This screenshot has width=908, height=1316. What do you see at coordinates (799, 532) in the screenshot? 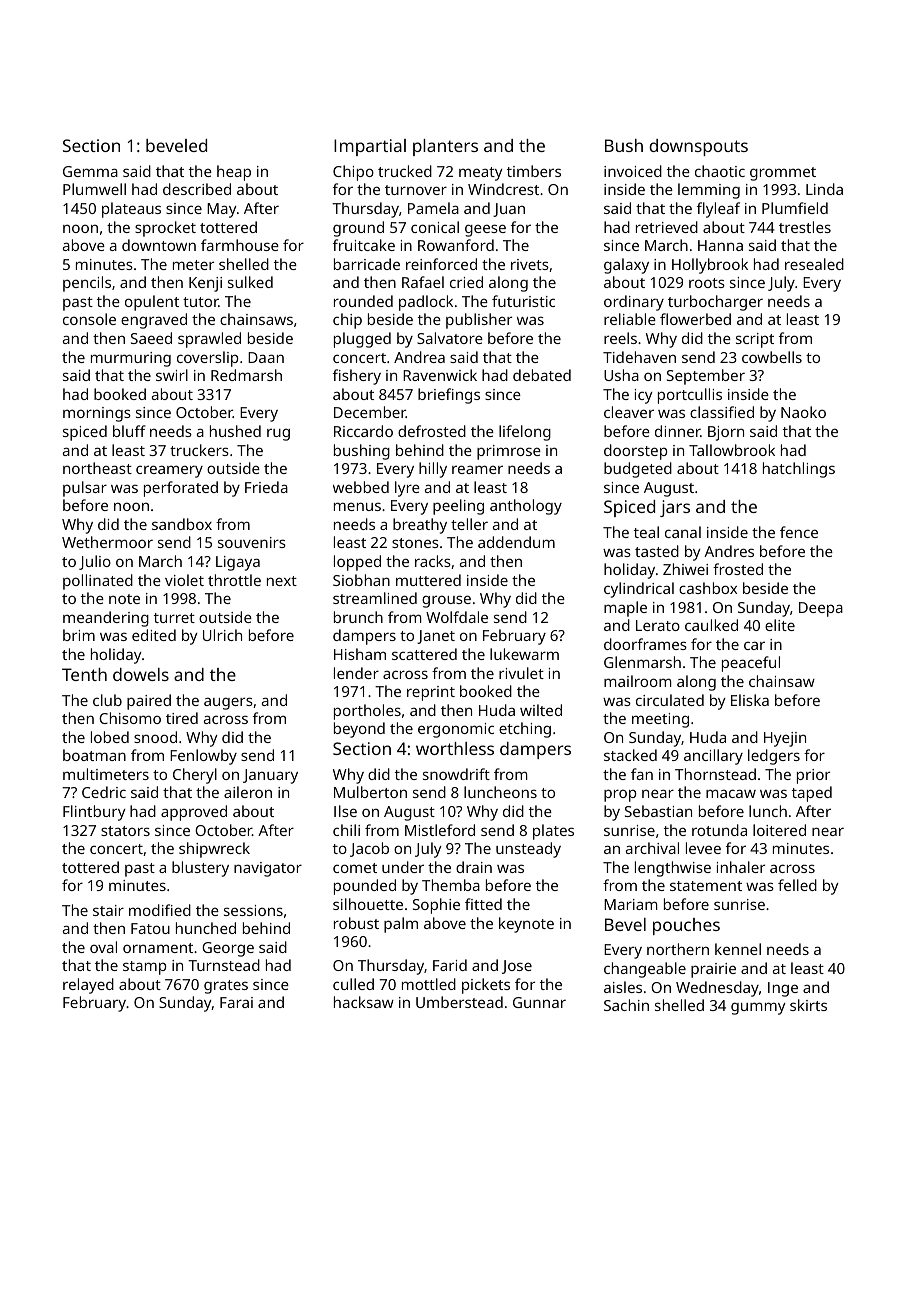
I see `fence` at bounding box center [799, 532].
